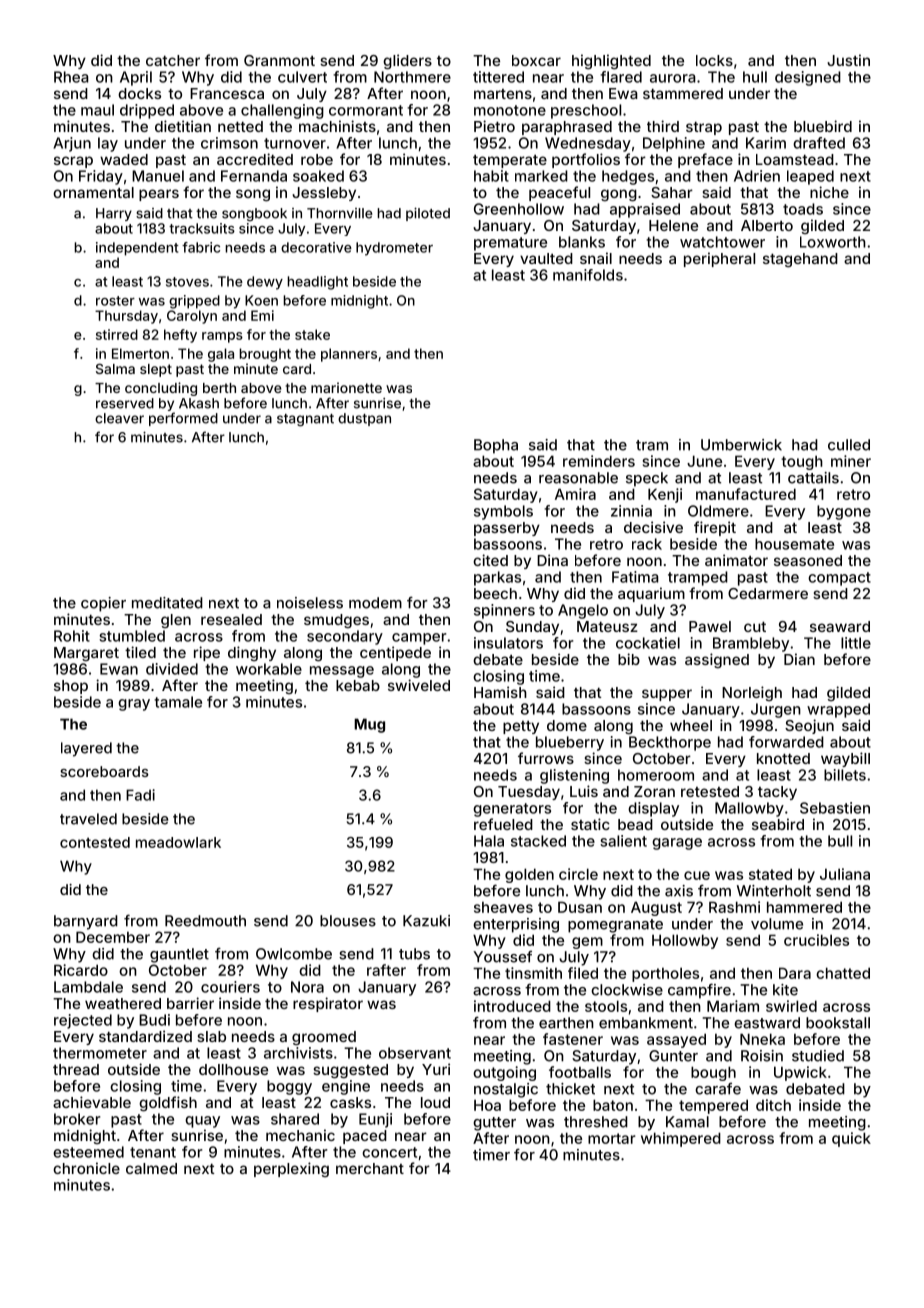  What do you see at coordinates (496, 446) in the screenshot?
I see `Bopha` at bounding box center [496, 446].
